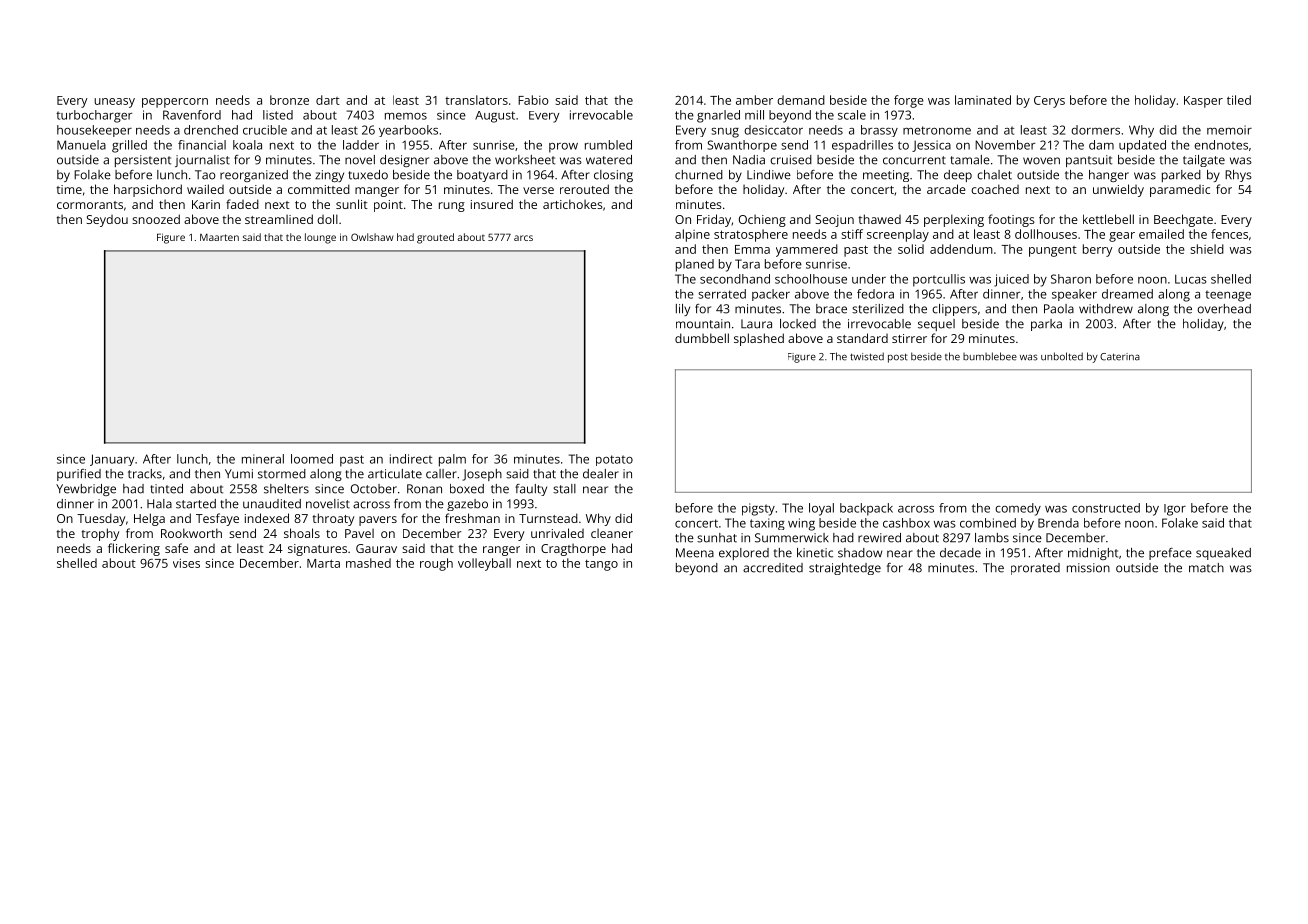 The image size is (1308, 924). I want to click on Maarten, so click(219, 237).
